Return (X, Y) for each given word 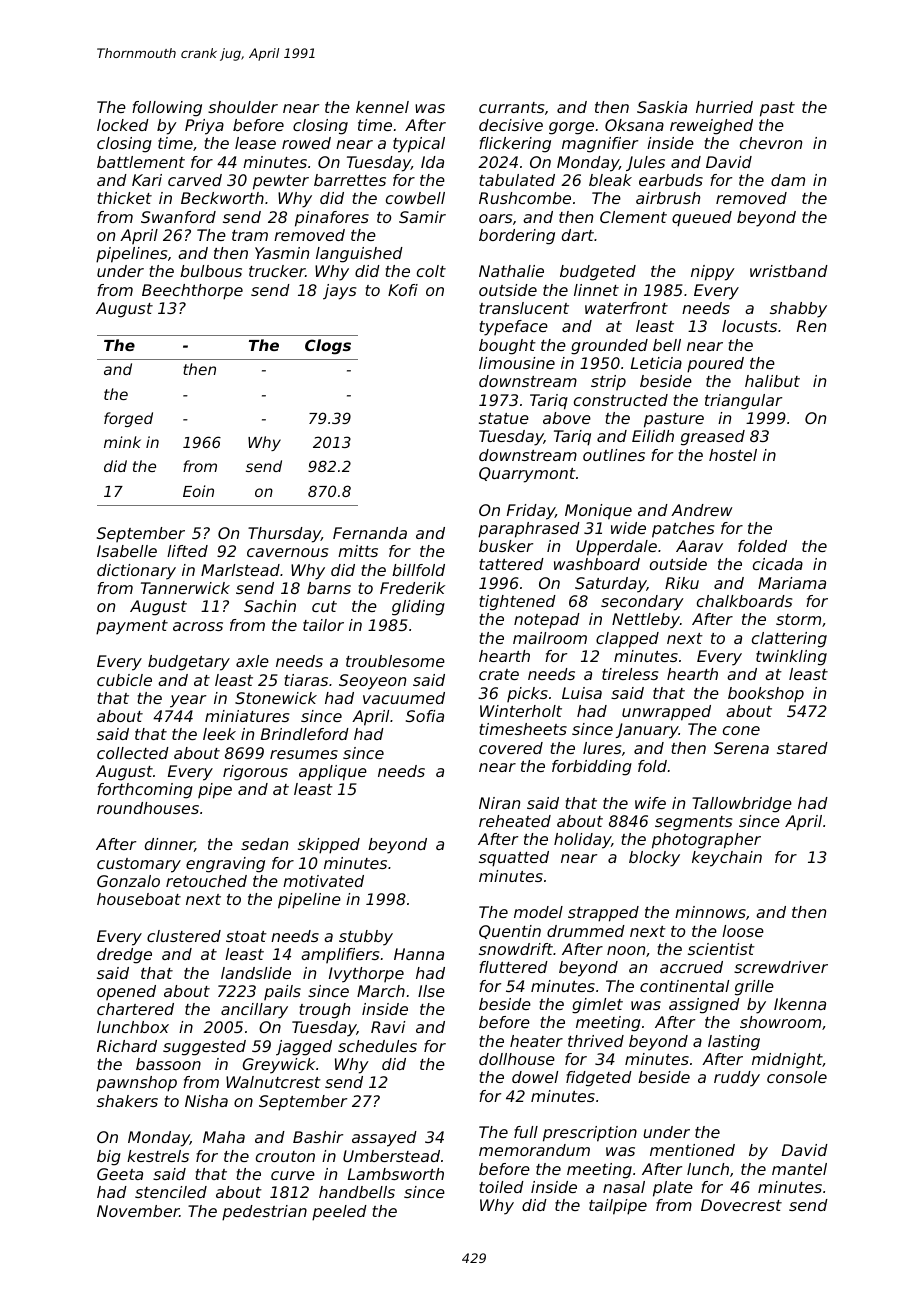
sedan (264, 844)
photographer (706, 841)
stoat (246, 936)
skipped (329, 846)
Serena (741, 748)
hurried (724, 107)
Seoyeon (372, 682)
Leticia (656, 363)
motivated (323, 881)
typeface (514, 328)
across (198, 626)
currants (511, 107)
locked (123, 125)
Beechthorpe (192, 292)
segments (693, 823)
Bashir (318, 1137)
